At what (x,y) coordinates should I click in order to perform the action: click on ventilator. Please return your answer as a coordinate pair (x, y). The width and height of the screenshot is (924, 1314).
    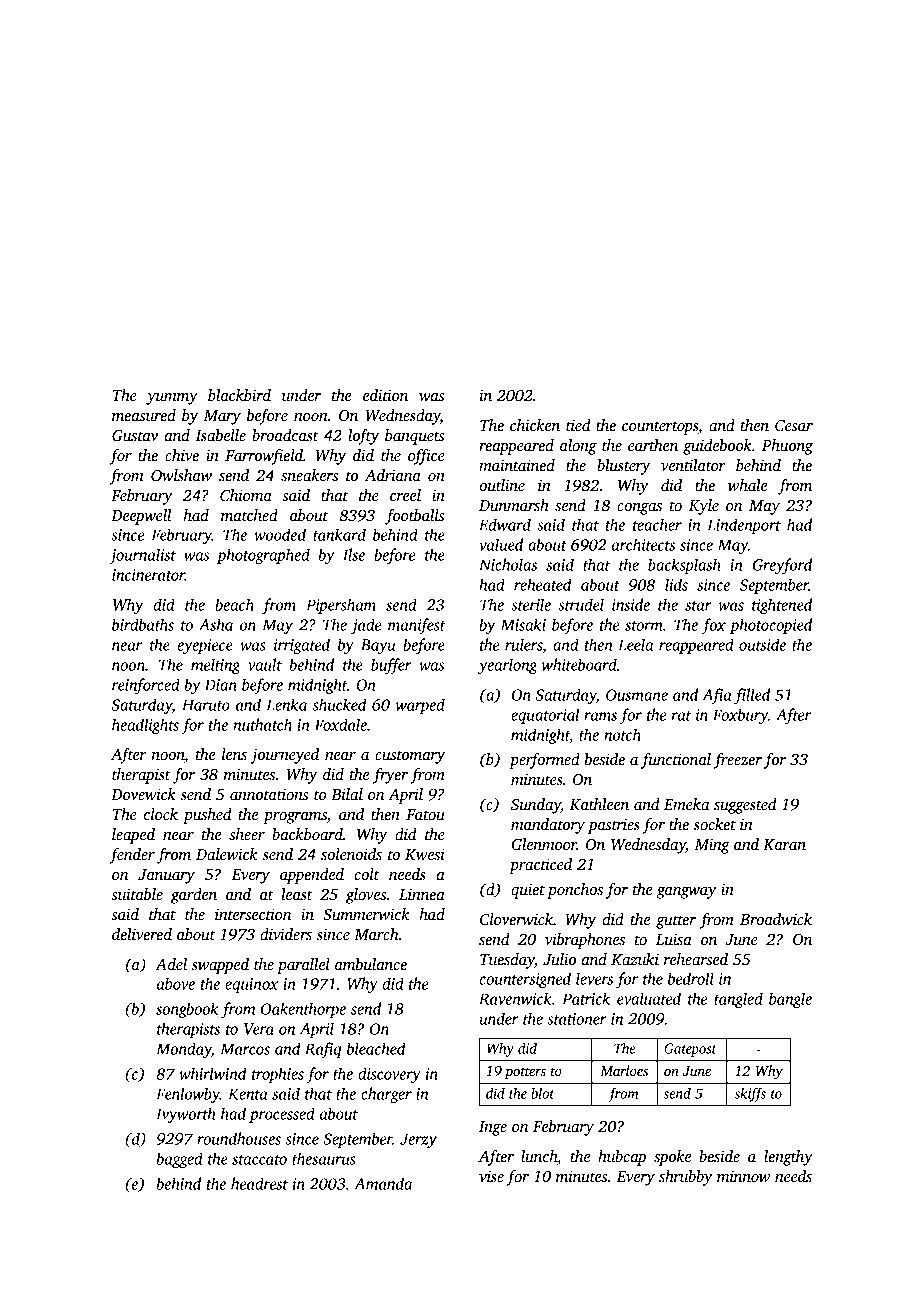
    Looking at the image, I should click on (693, 465).
